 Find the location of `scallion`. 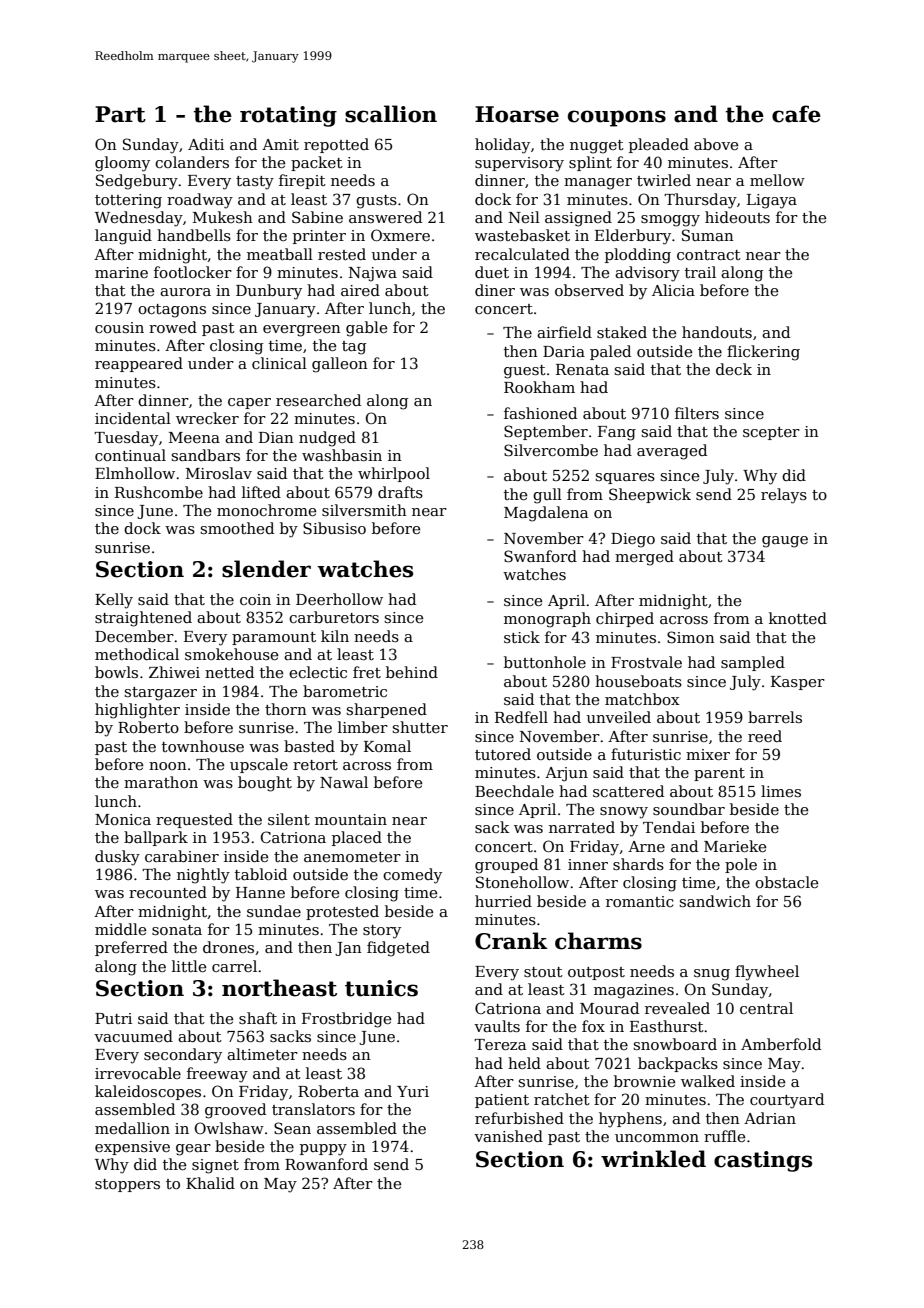

scallion is located at coordinates (391, 114).
